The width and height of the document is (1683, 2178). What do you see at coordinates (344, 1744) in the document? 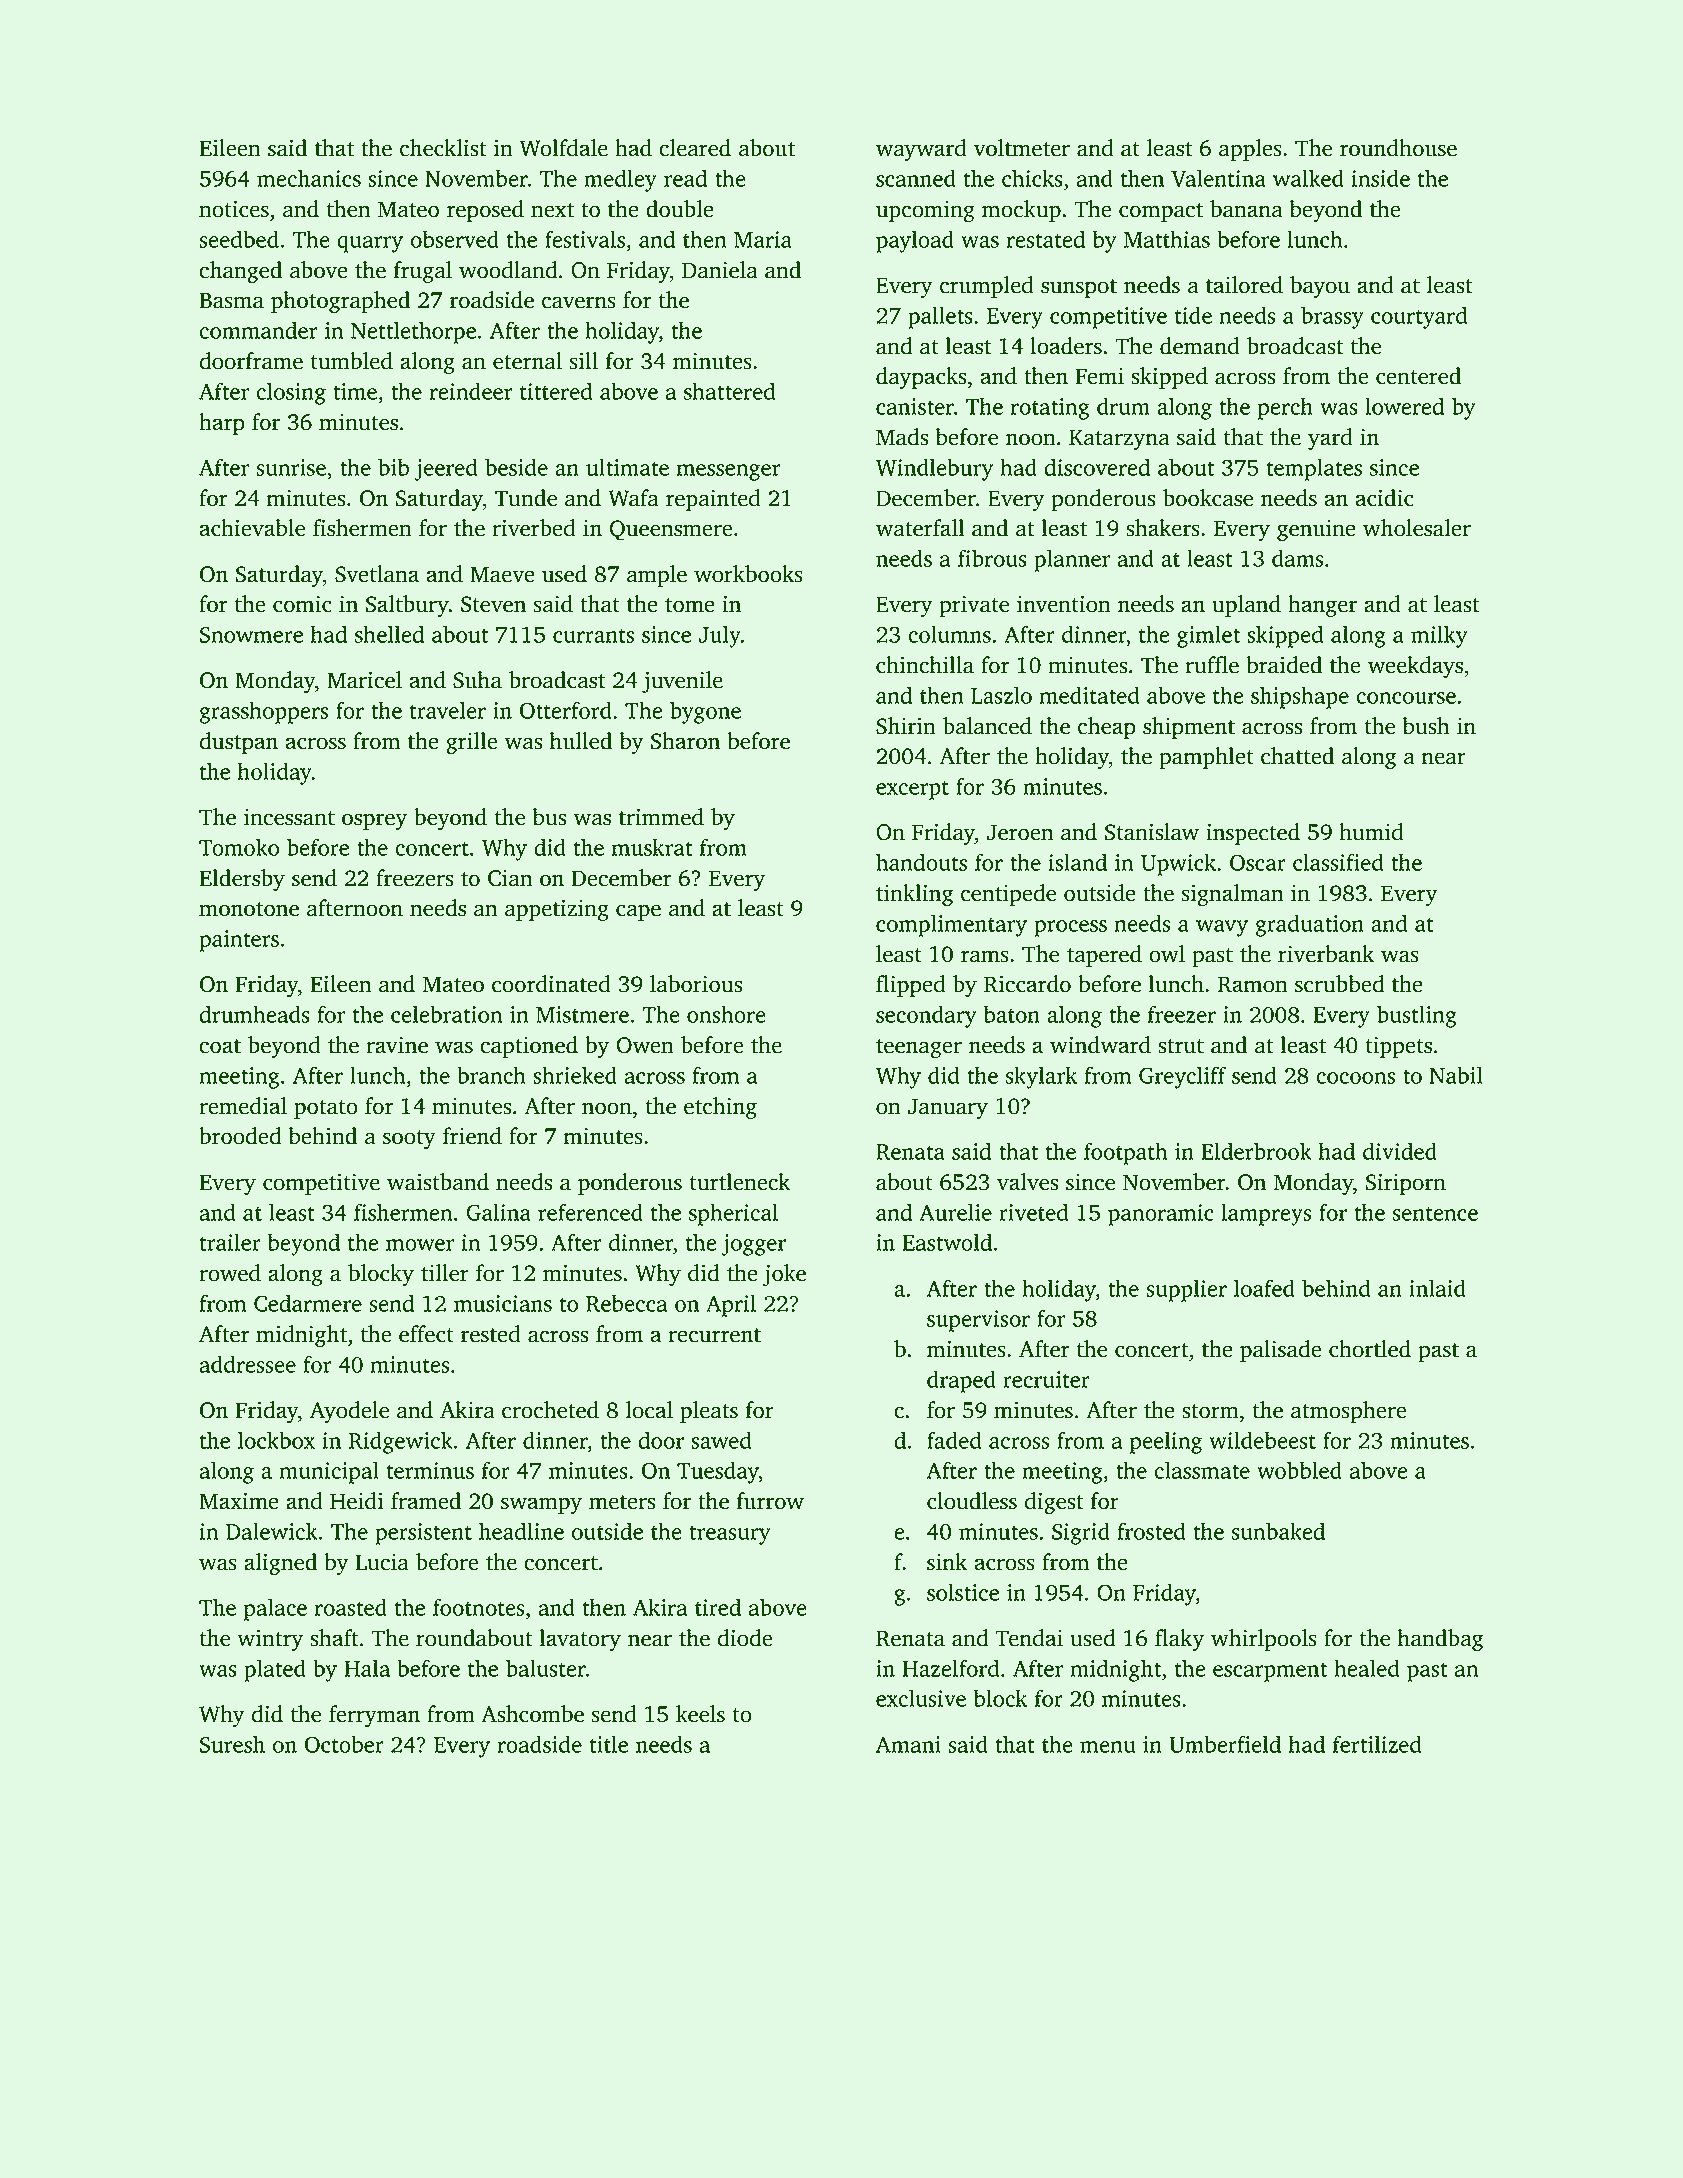
I see `October` at bounding box center [344, 1744].
